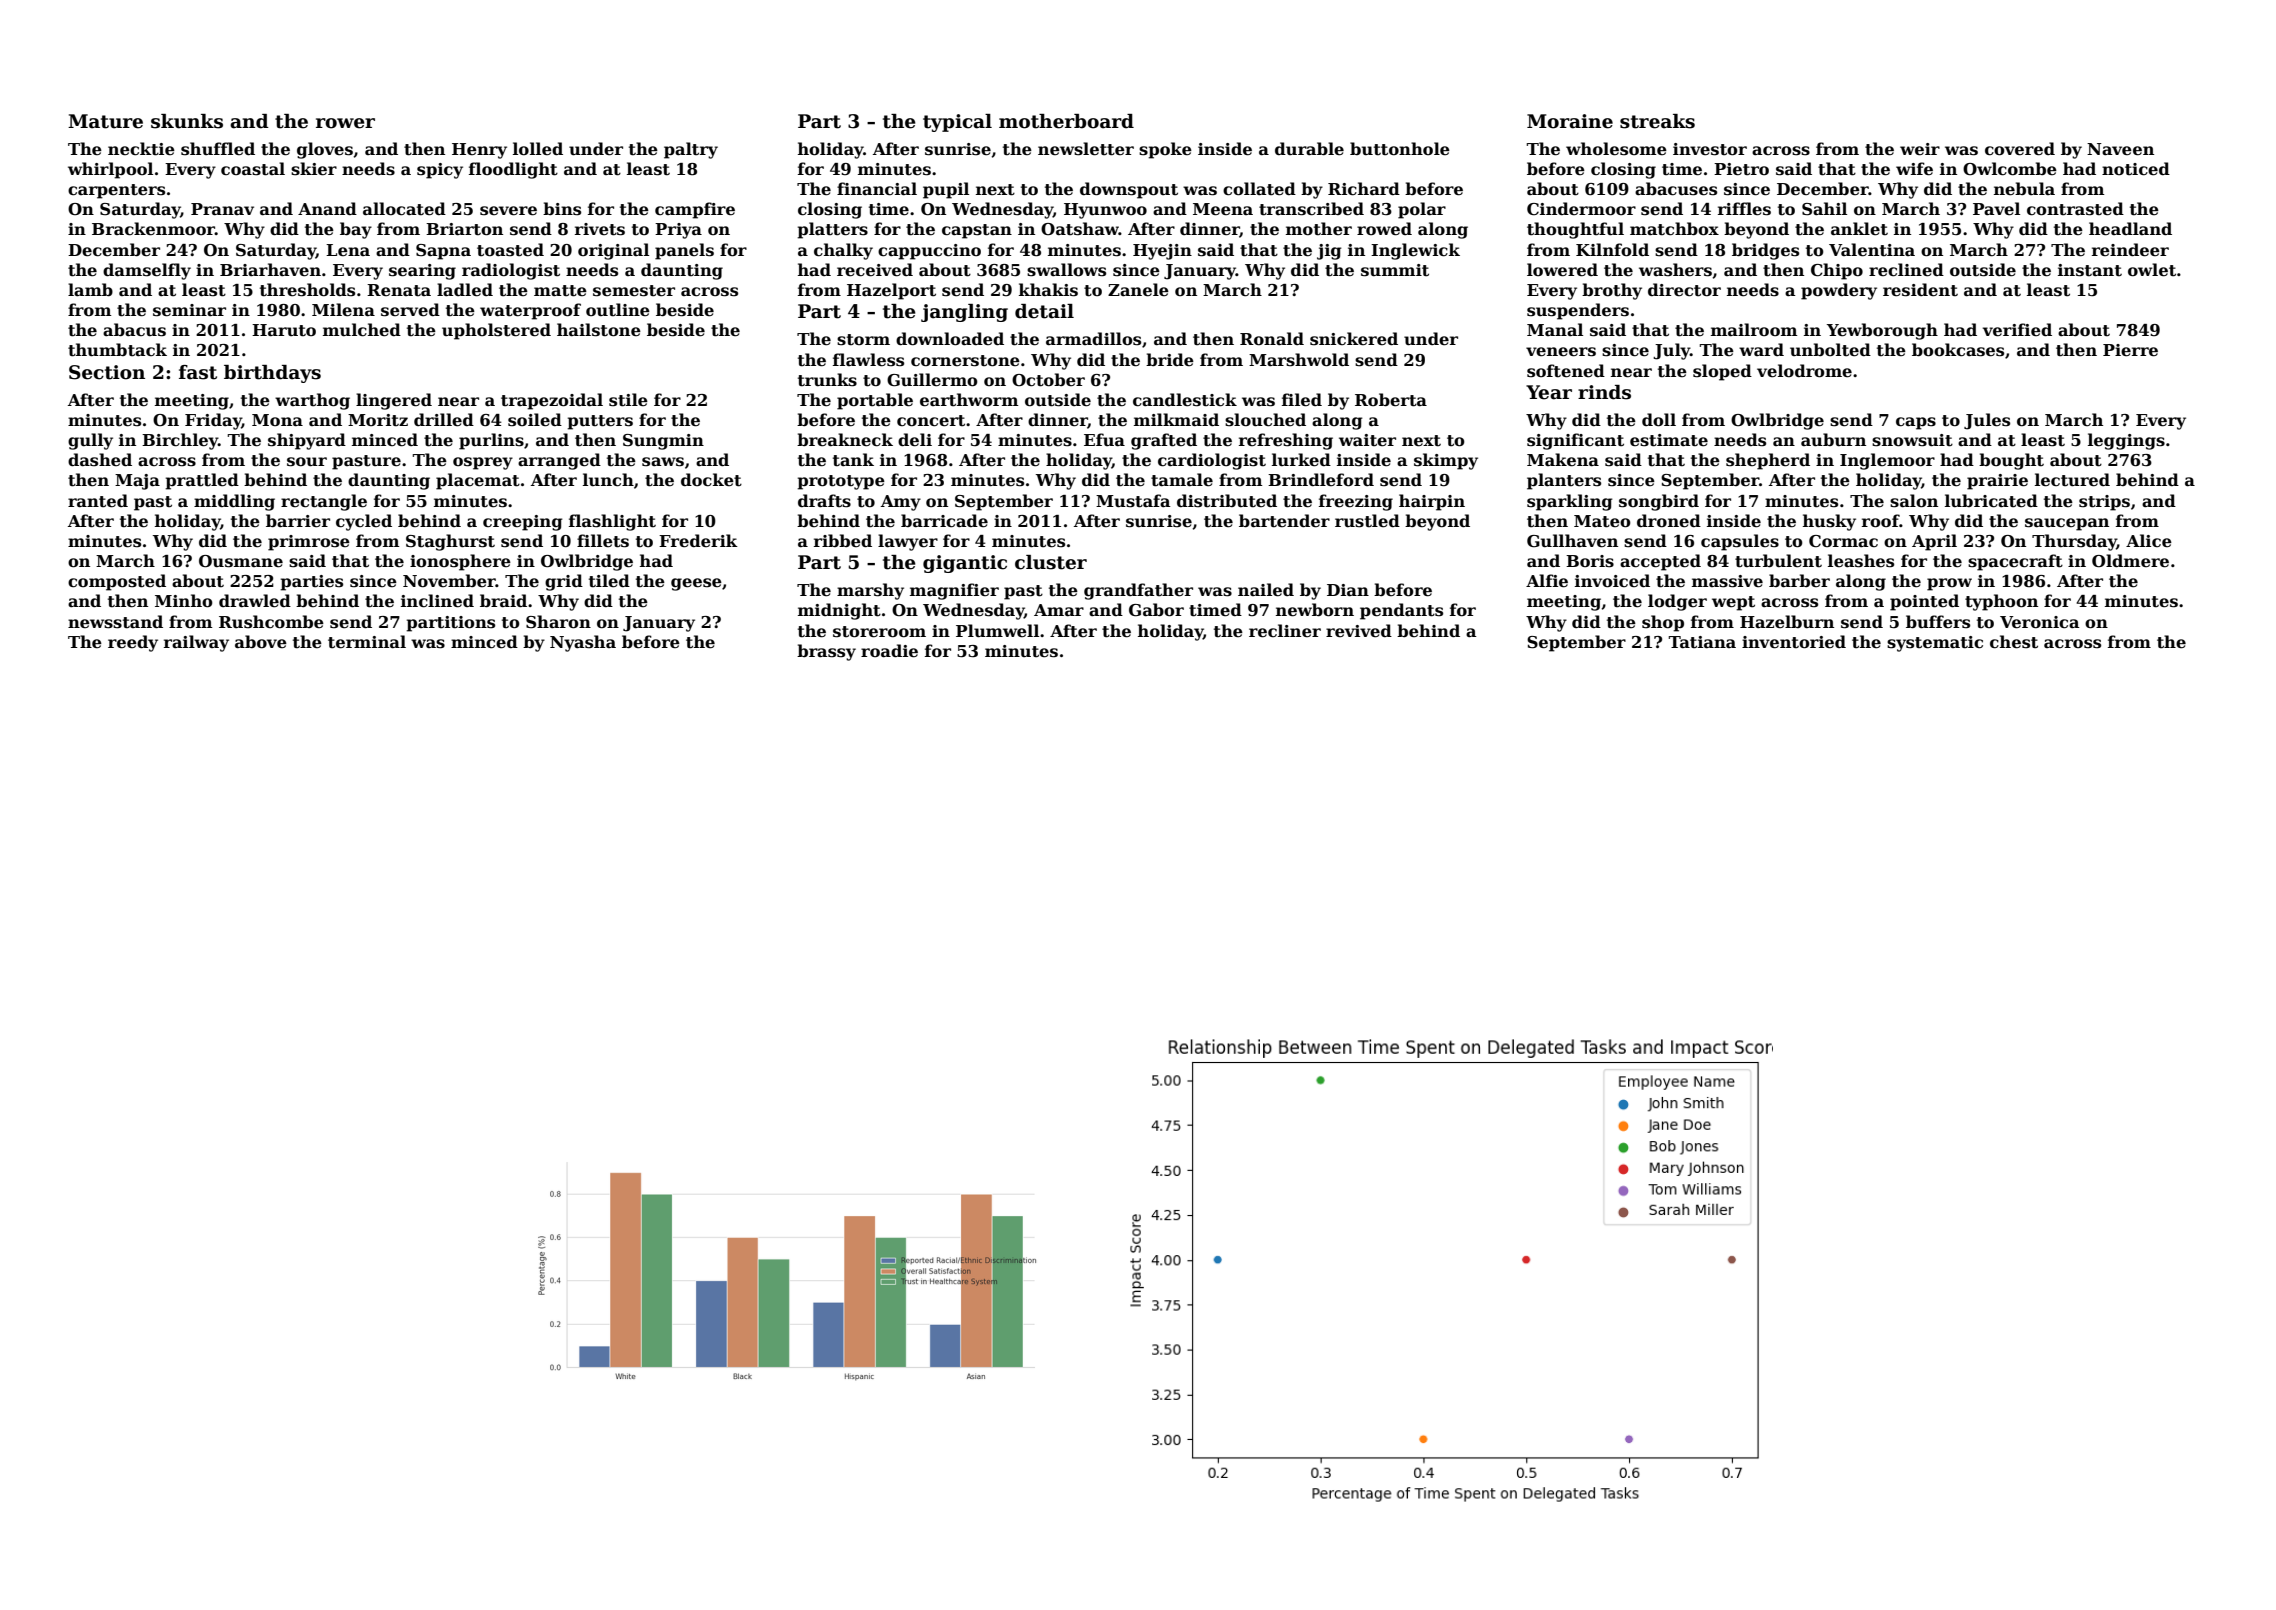 This image has width=2276, height=1610. I want to click on mailroom, so click(1754, 329).
